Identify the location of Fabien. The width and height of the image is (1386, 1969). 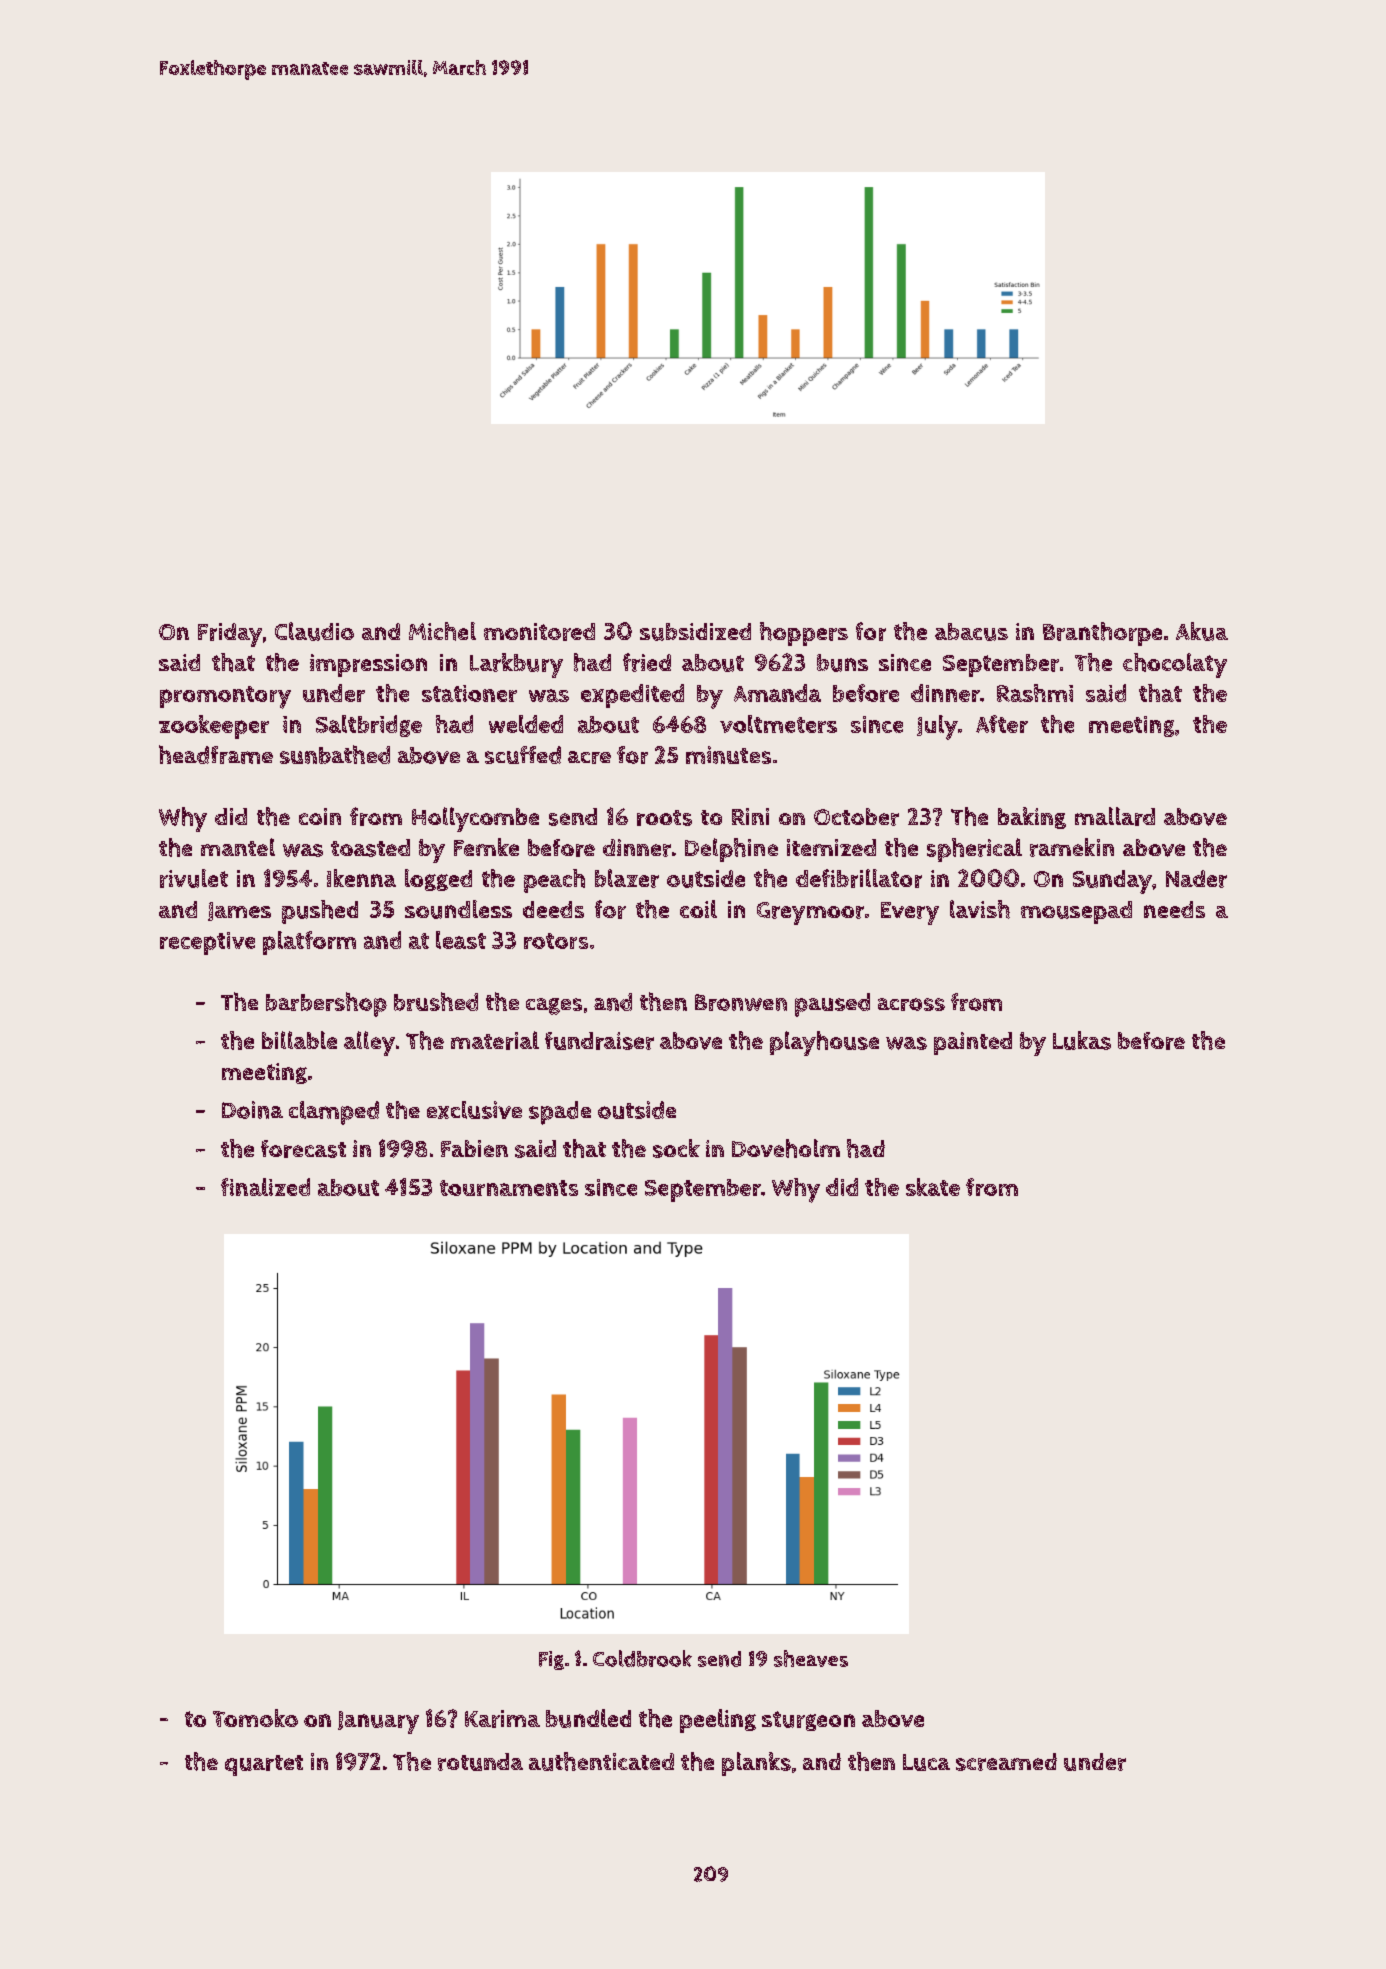
(474, 1148).
